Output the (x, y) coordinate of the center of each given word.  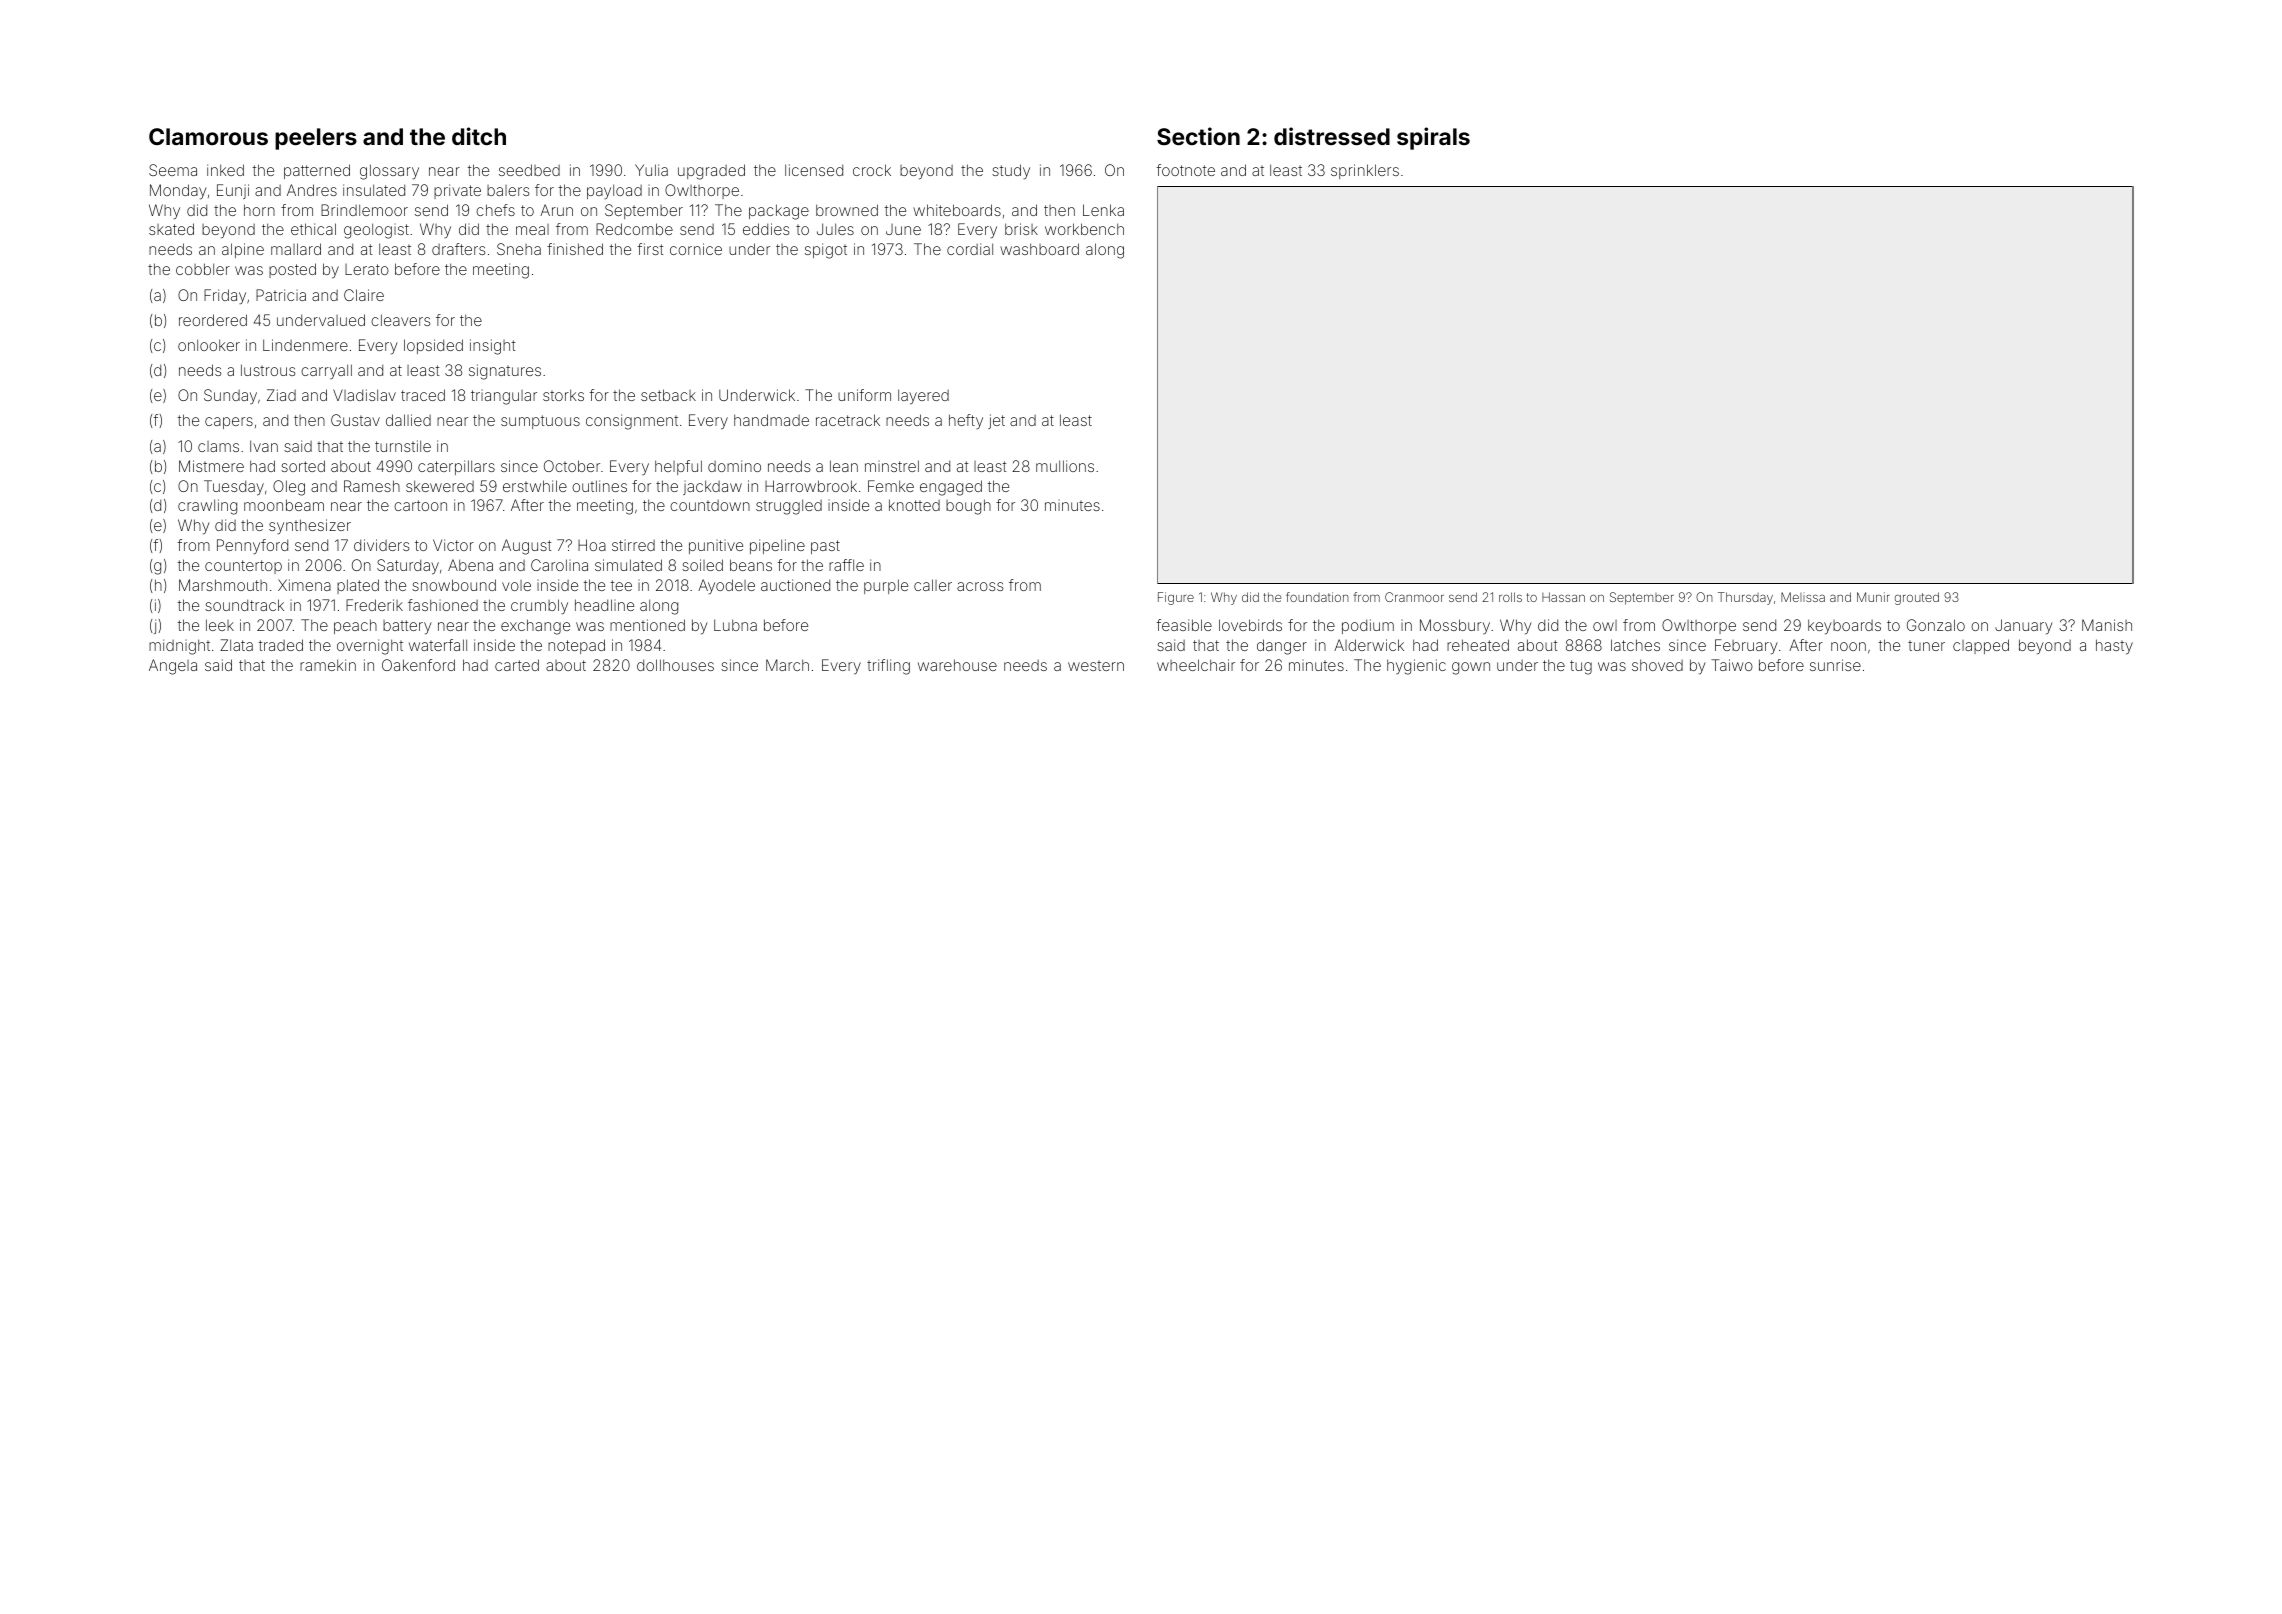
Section (1198, 136)
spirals (1433, 138)
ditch (479, 136)
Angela (173, 667)
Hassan (1563, 597)
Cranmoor (1414, 597)
